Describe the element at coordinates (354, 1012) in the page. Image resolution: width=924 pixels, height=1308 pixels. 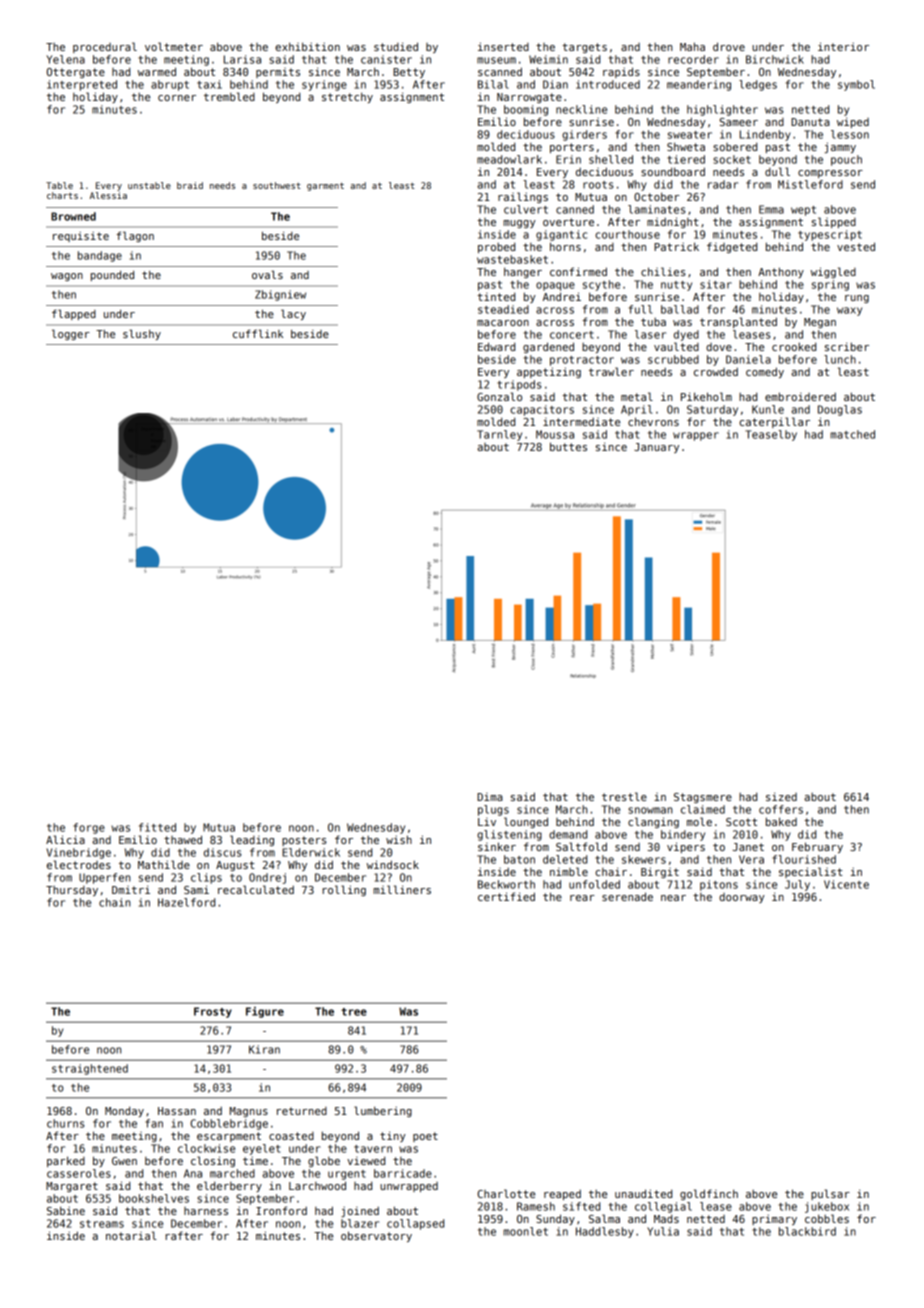
I see `tree` at that location.
